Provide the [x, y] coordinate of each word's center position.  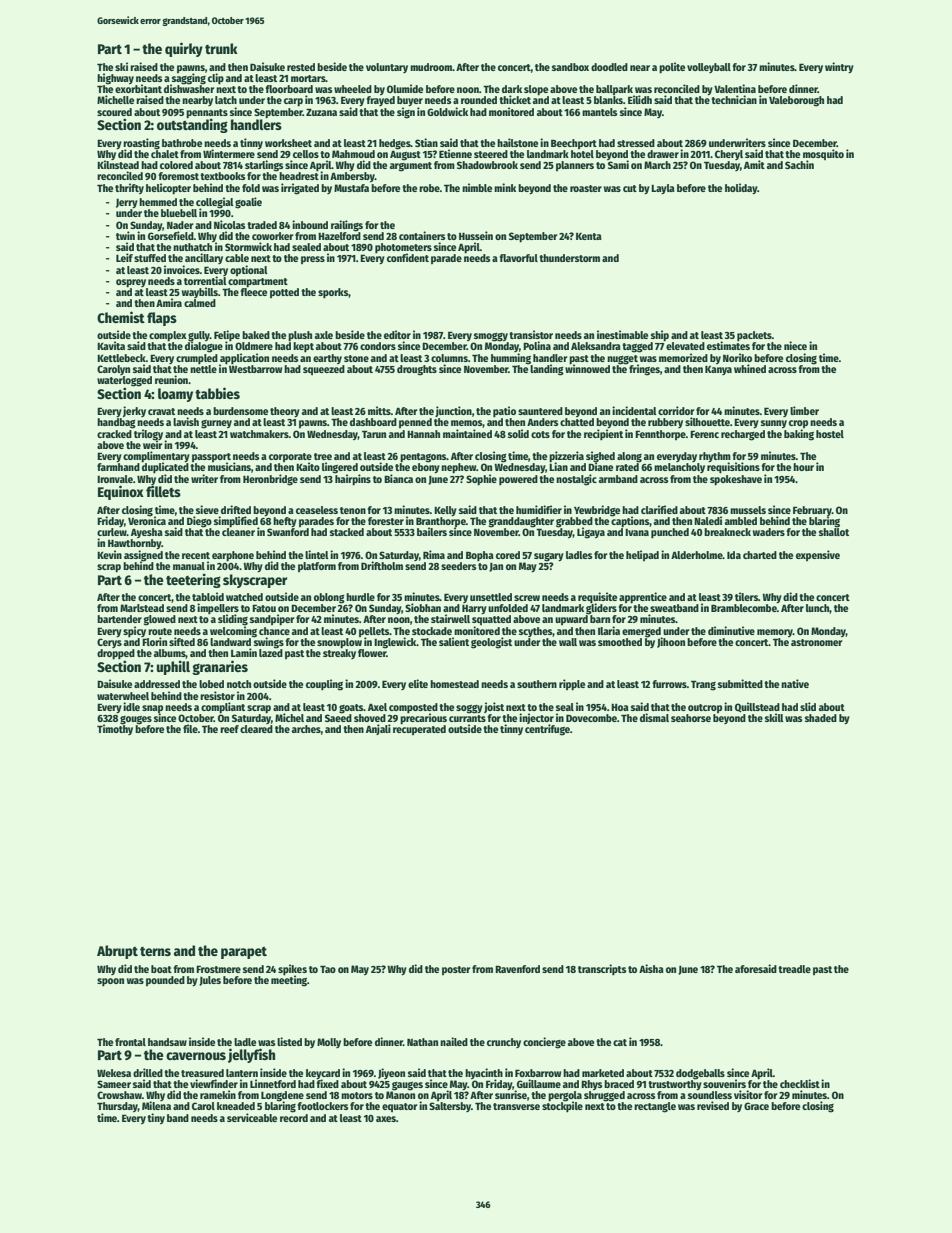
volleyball [709, 68]
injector [536, 719]
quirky [184, 49]
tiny [156, 1118]
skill [774, 717]
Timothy [115, 730]
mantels [599, 112]
